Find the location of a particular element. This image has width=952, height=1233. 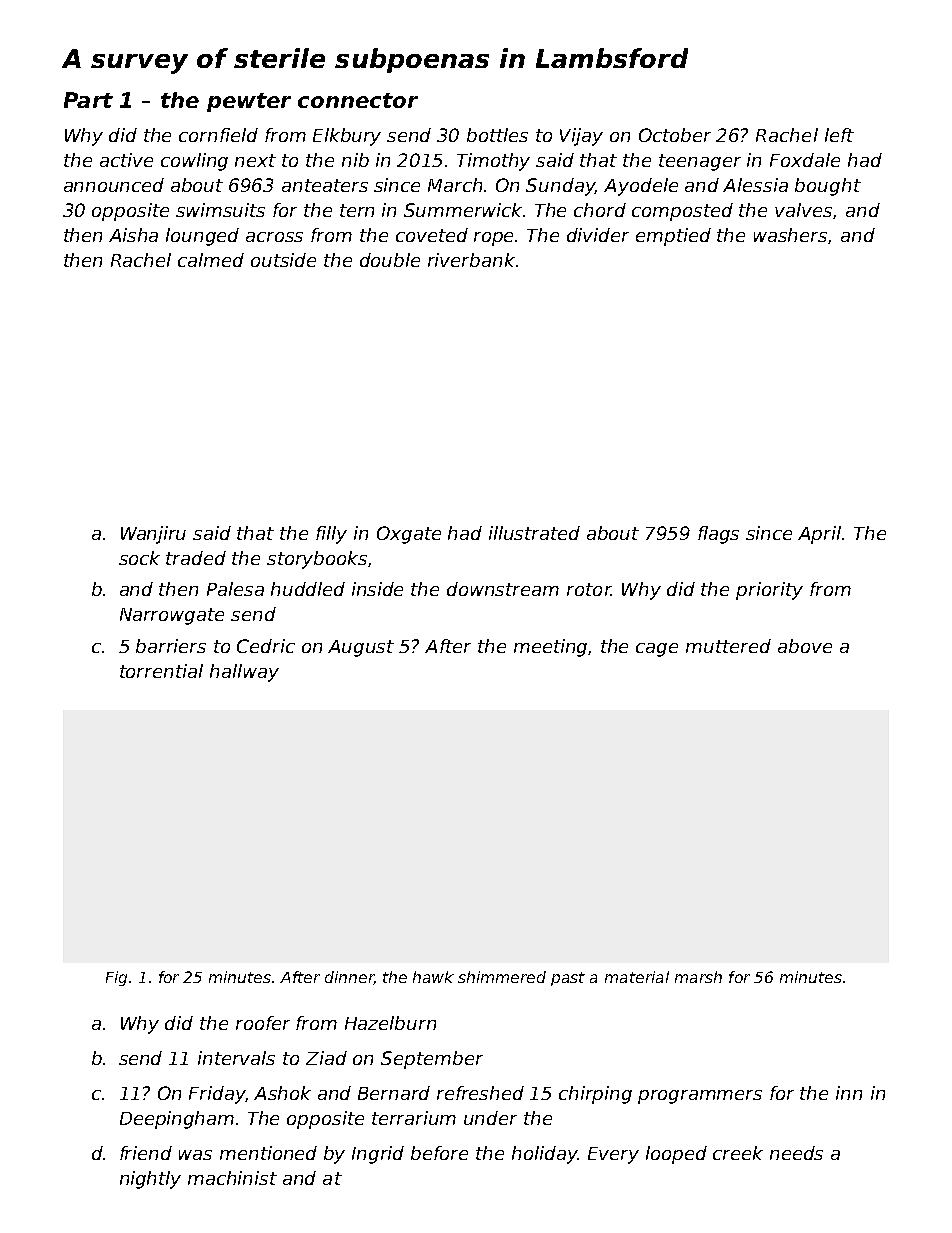

Part is located at coordinates (88, 100).
